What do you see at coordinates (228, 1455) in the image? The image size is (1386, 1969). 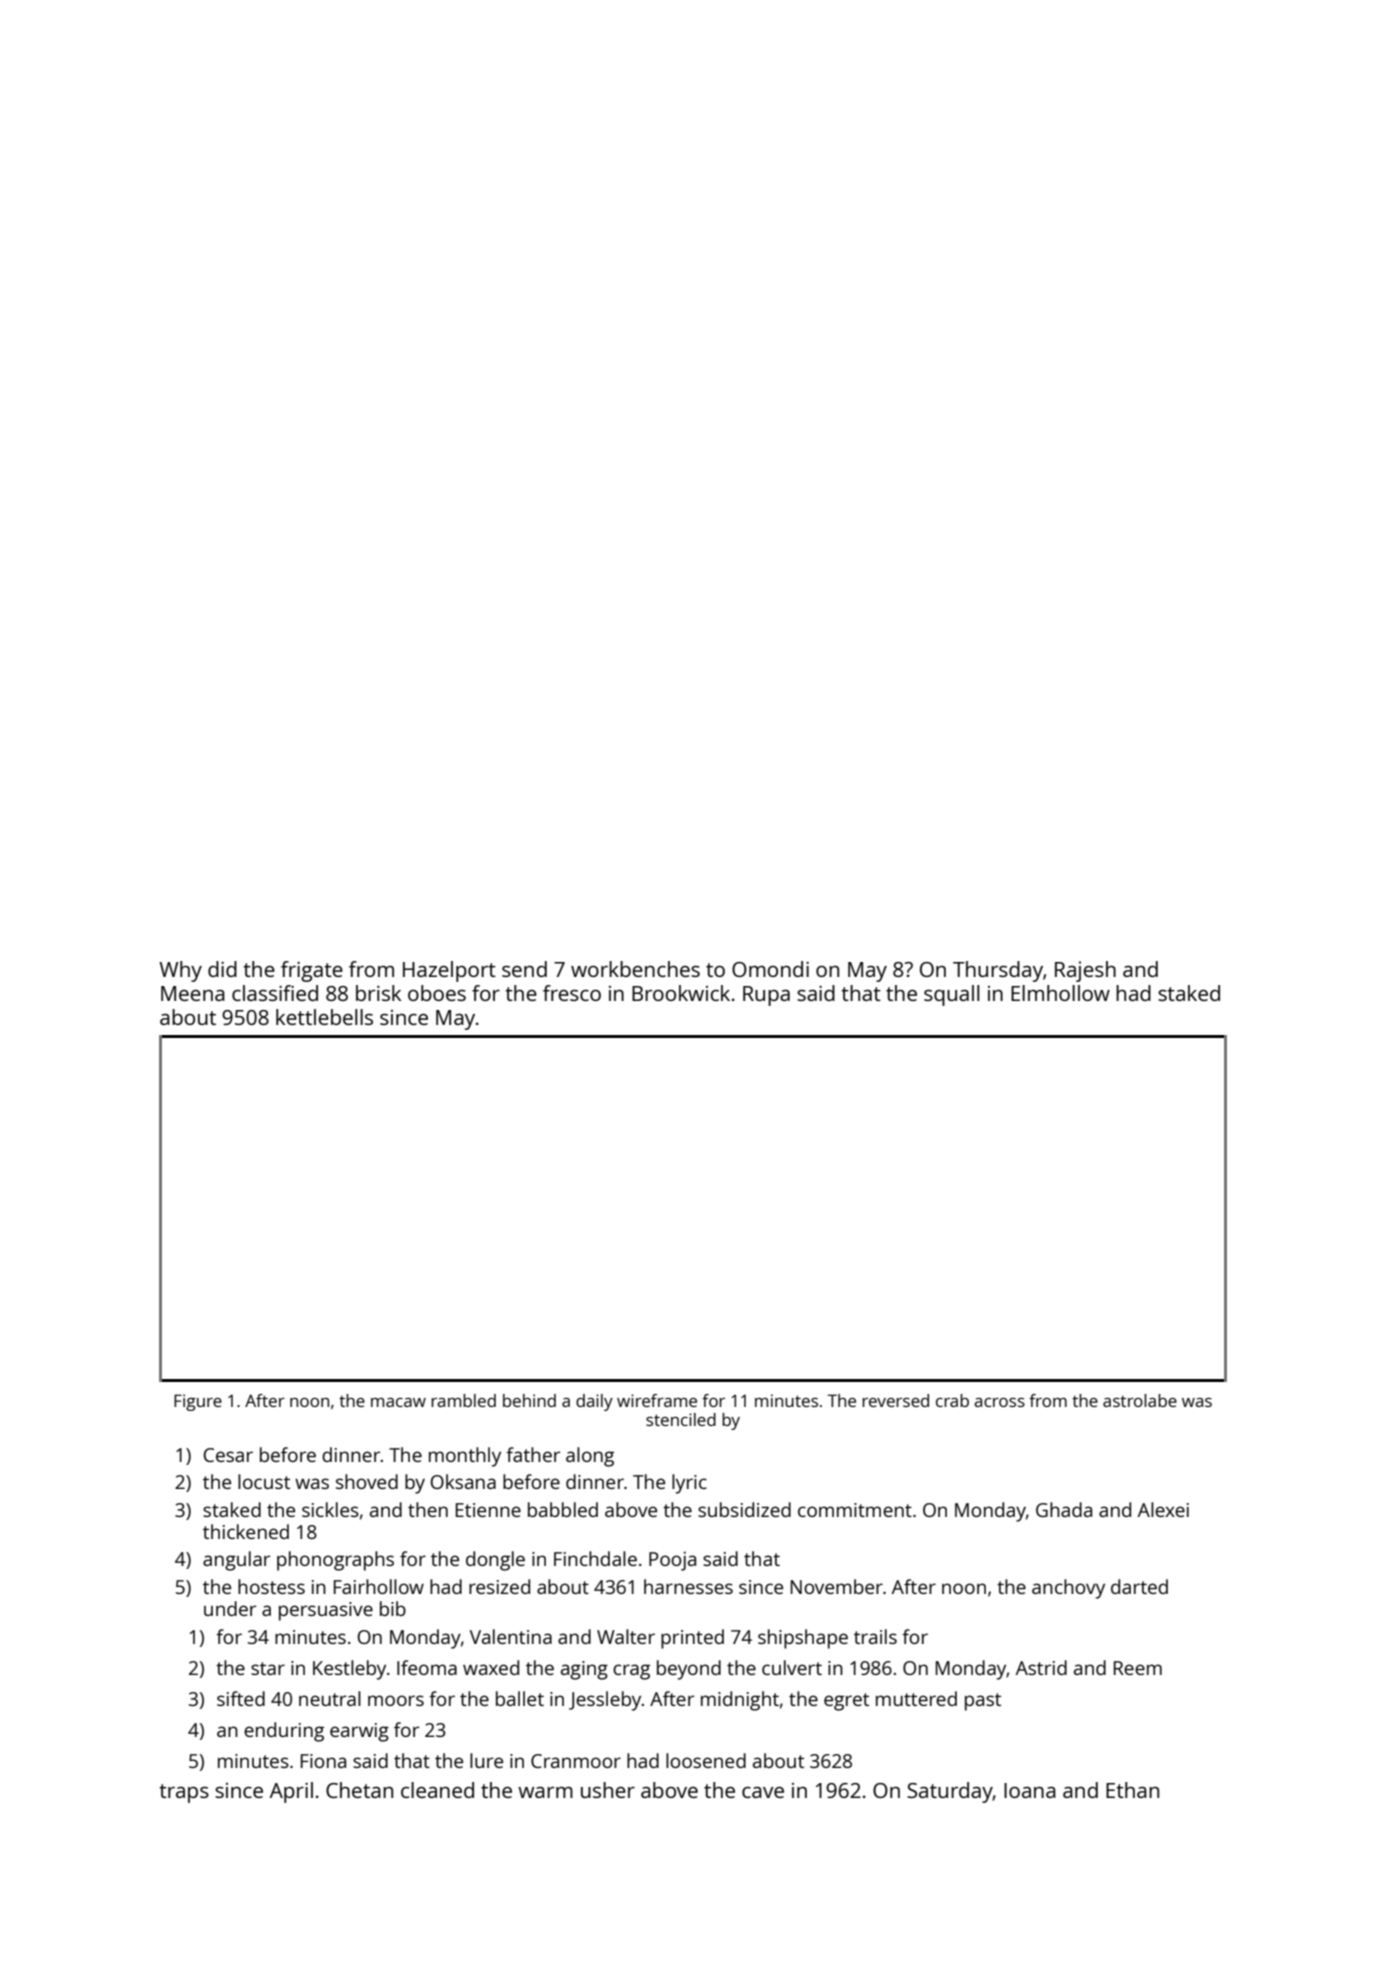 I see `Cesar` at bounding box center [228, 1455].
